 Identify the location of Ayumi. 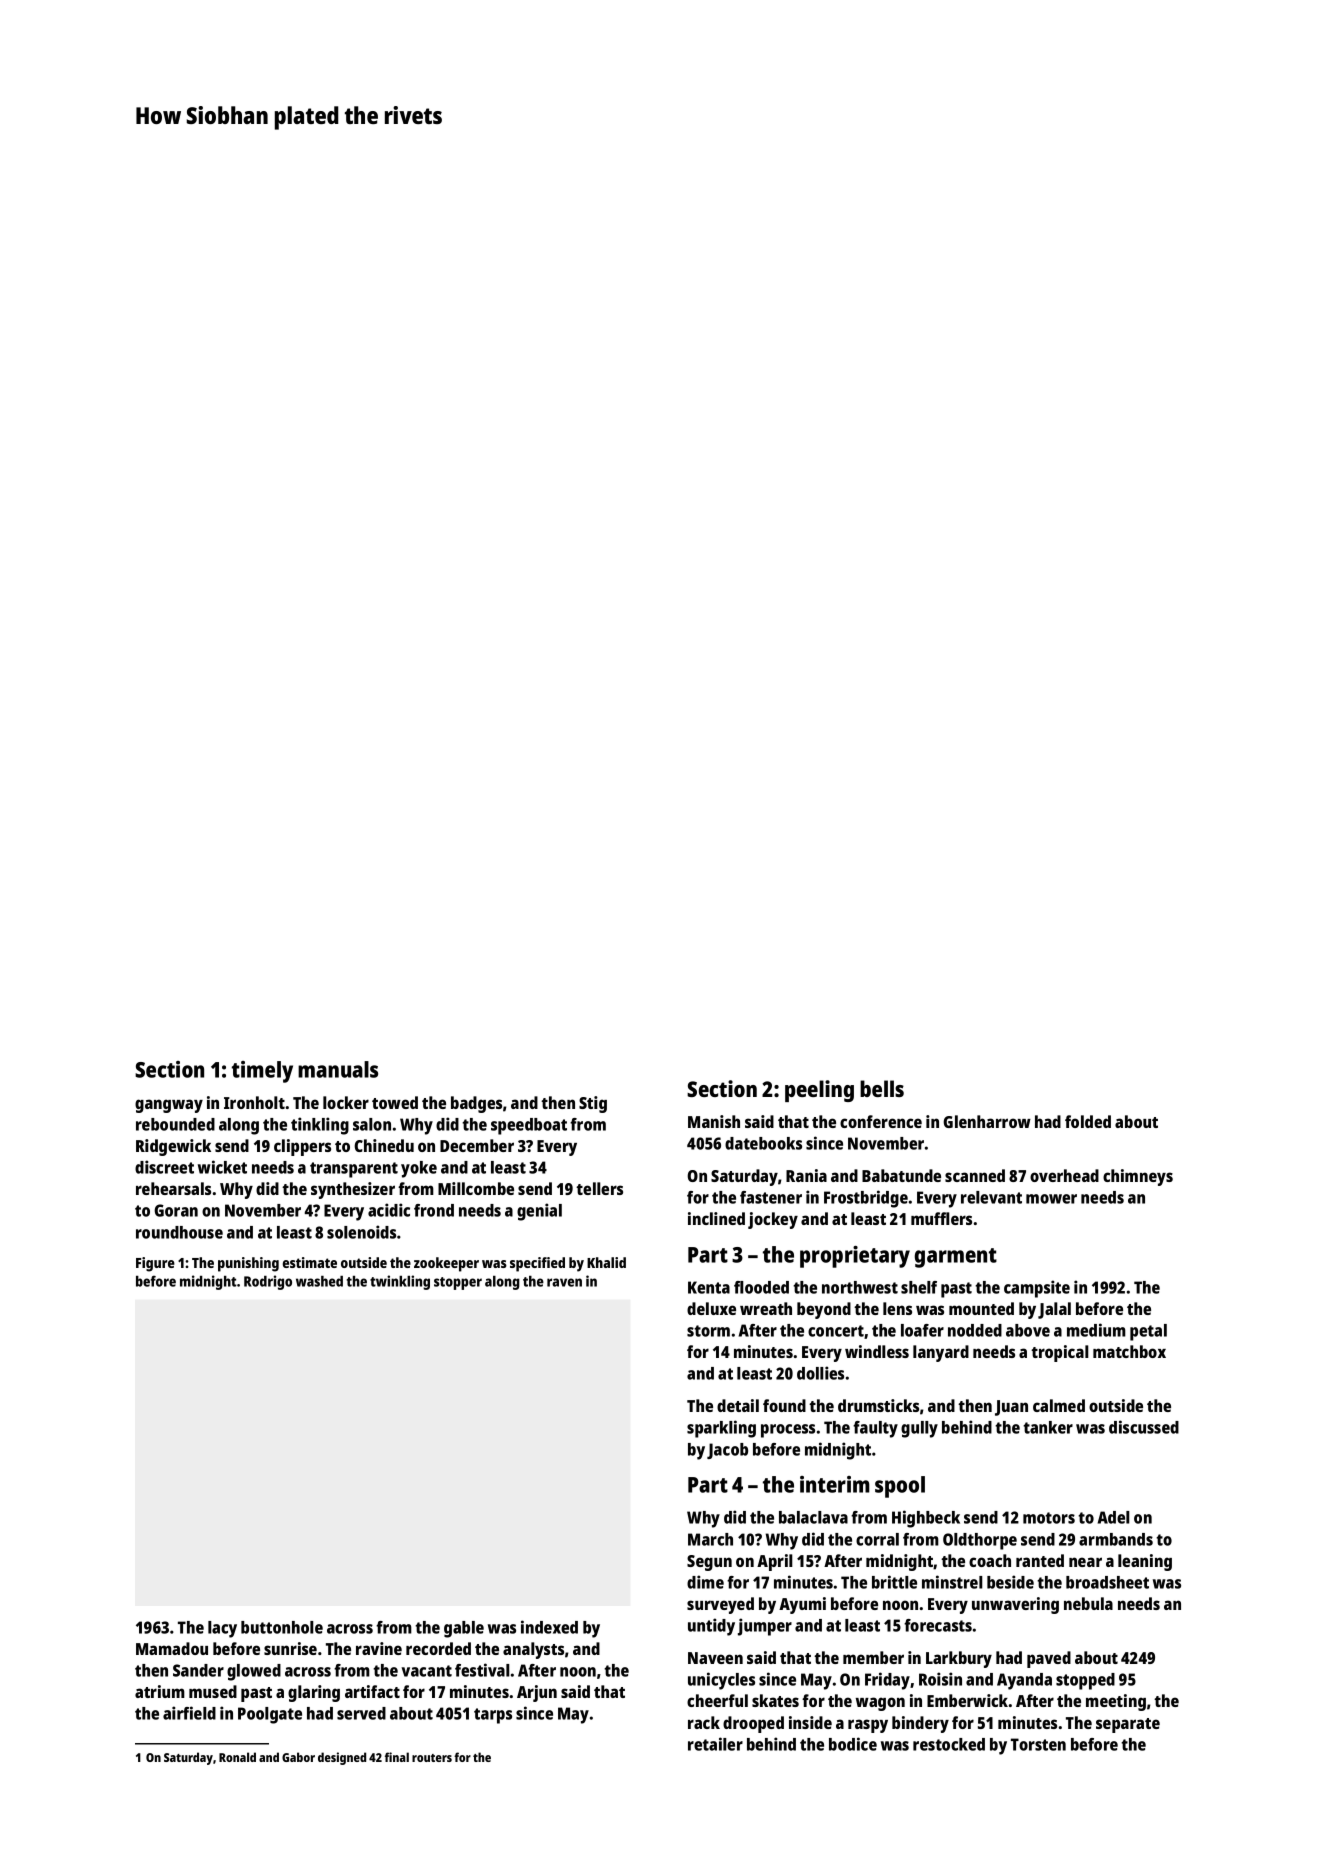
(802, 1605).
